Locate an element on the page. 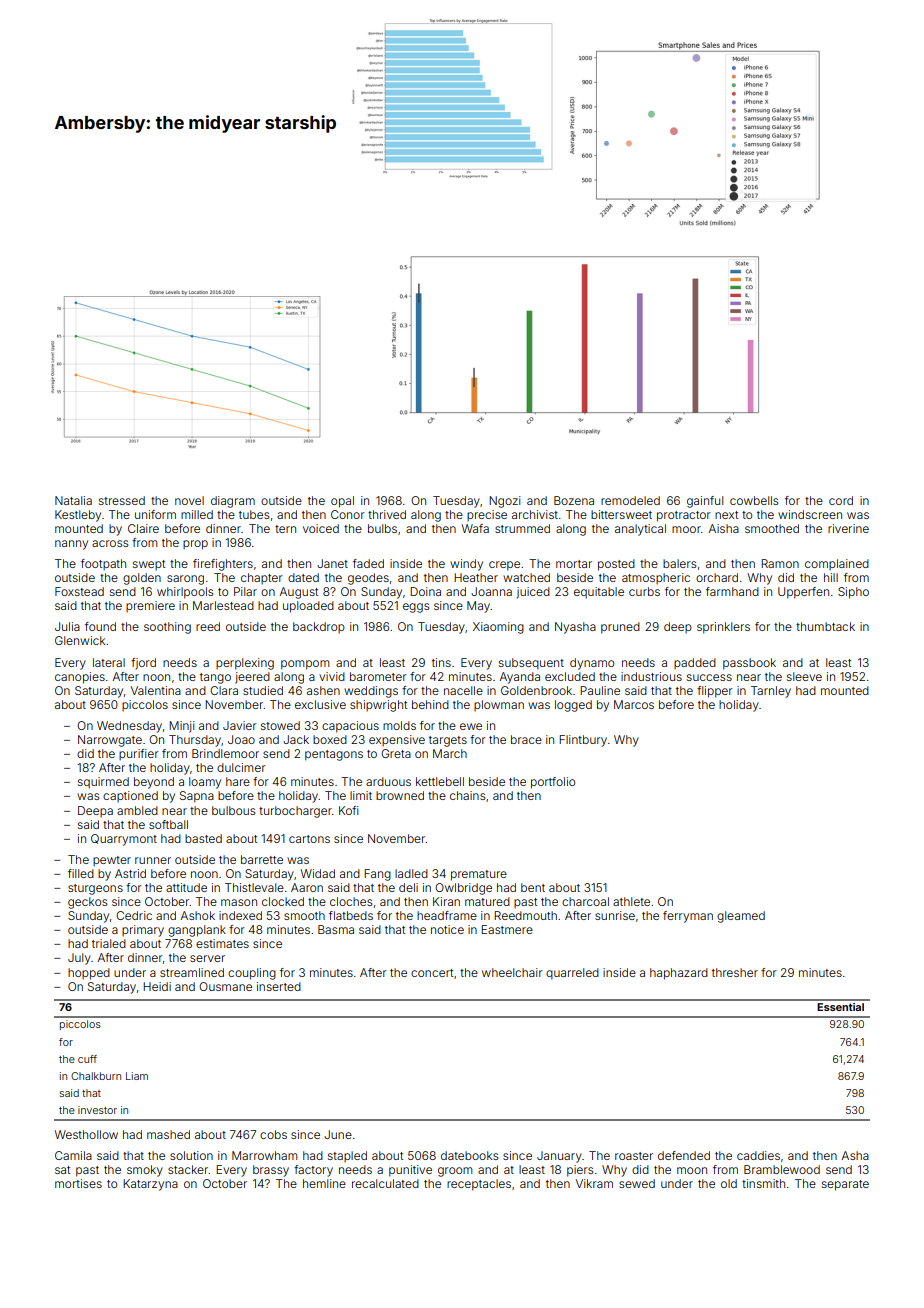  gainful is located at coordinates (705, 502).
